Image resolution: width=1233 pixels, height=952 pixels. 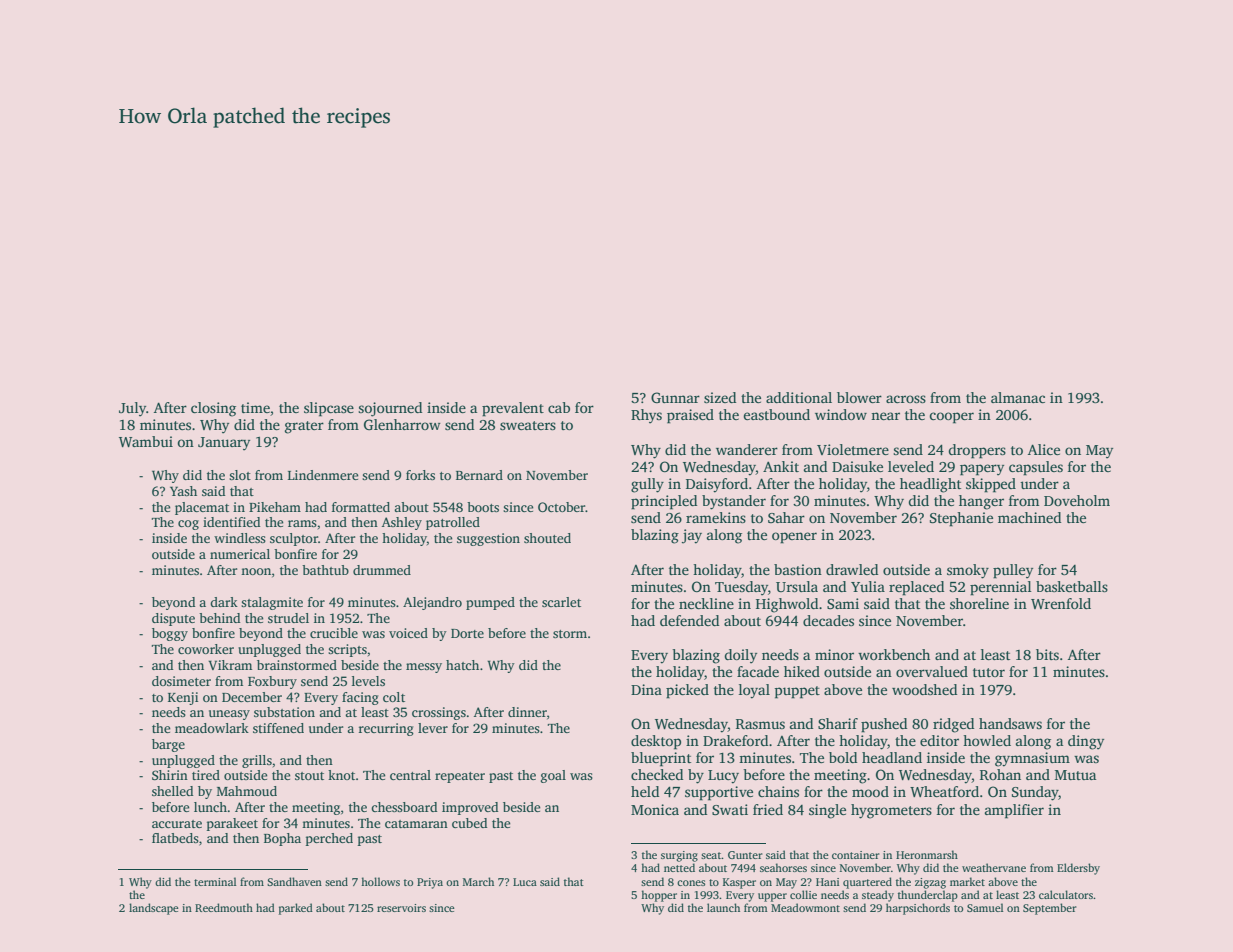 What do you see at coordinates (1035, 793) in the page?
I see `Sunday` at bounding box center [1035, 793].
